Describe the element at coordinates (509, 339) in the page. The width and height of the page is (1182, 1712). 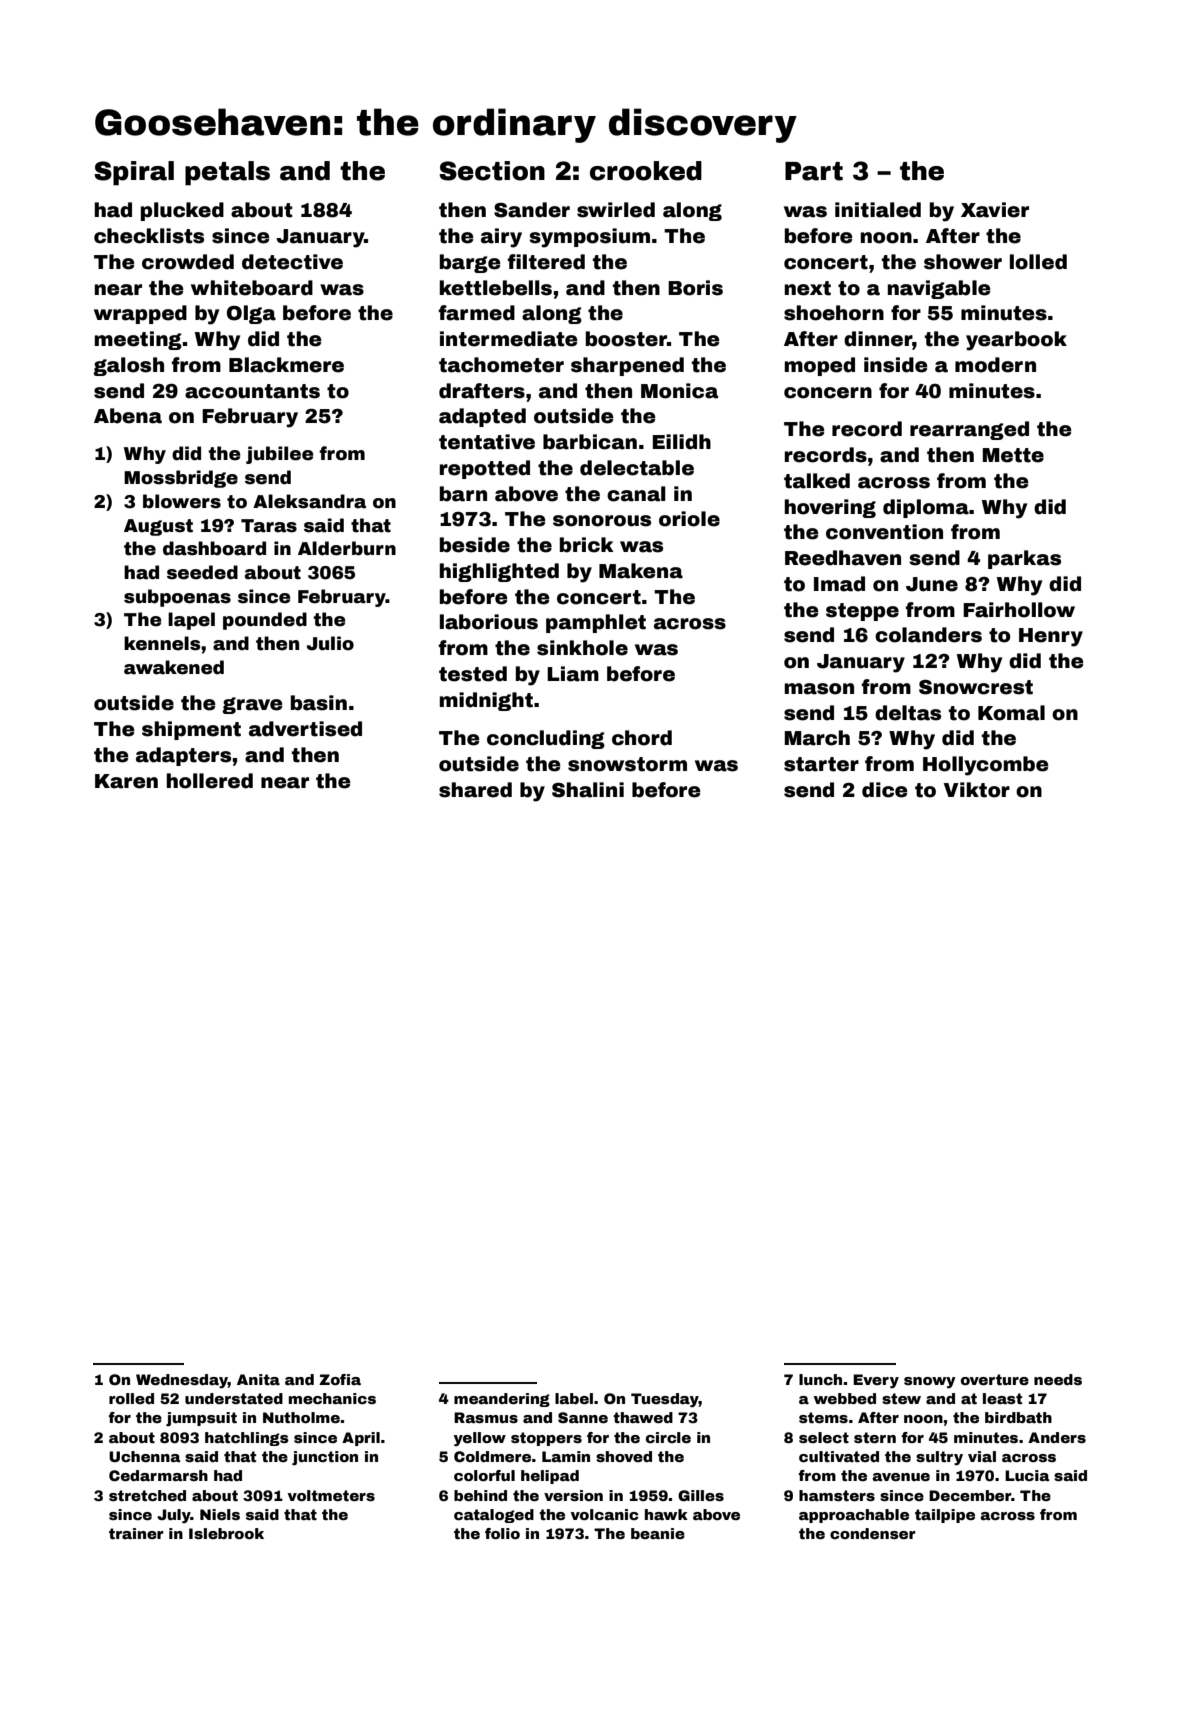
I see `intermediate` at that location.
